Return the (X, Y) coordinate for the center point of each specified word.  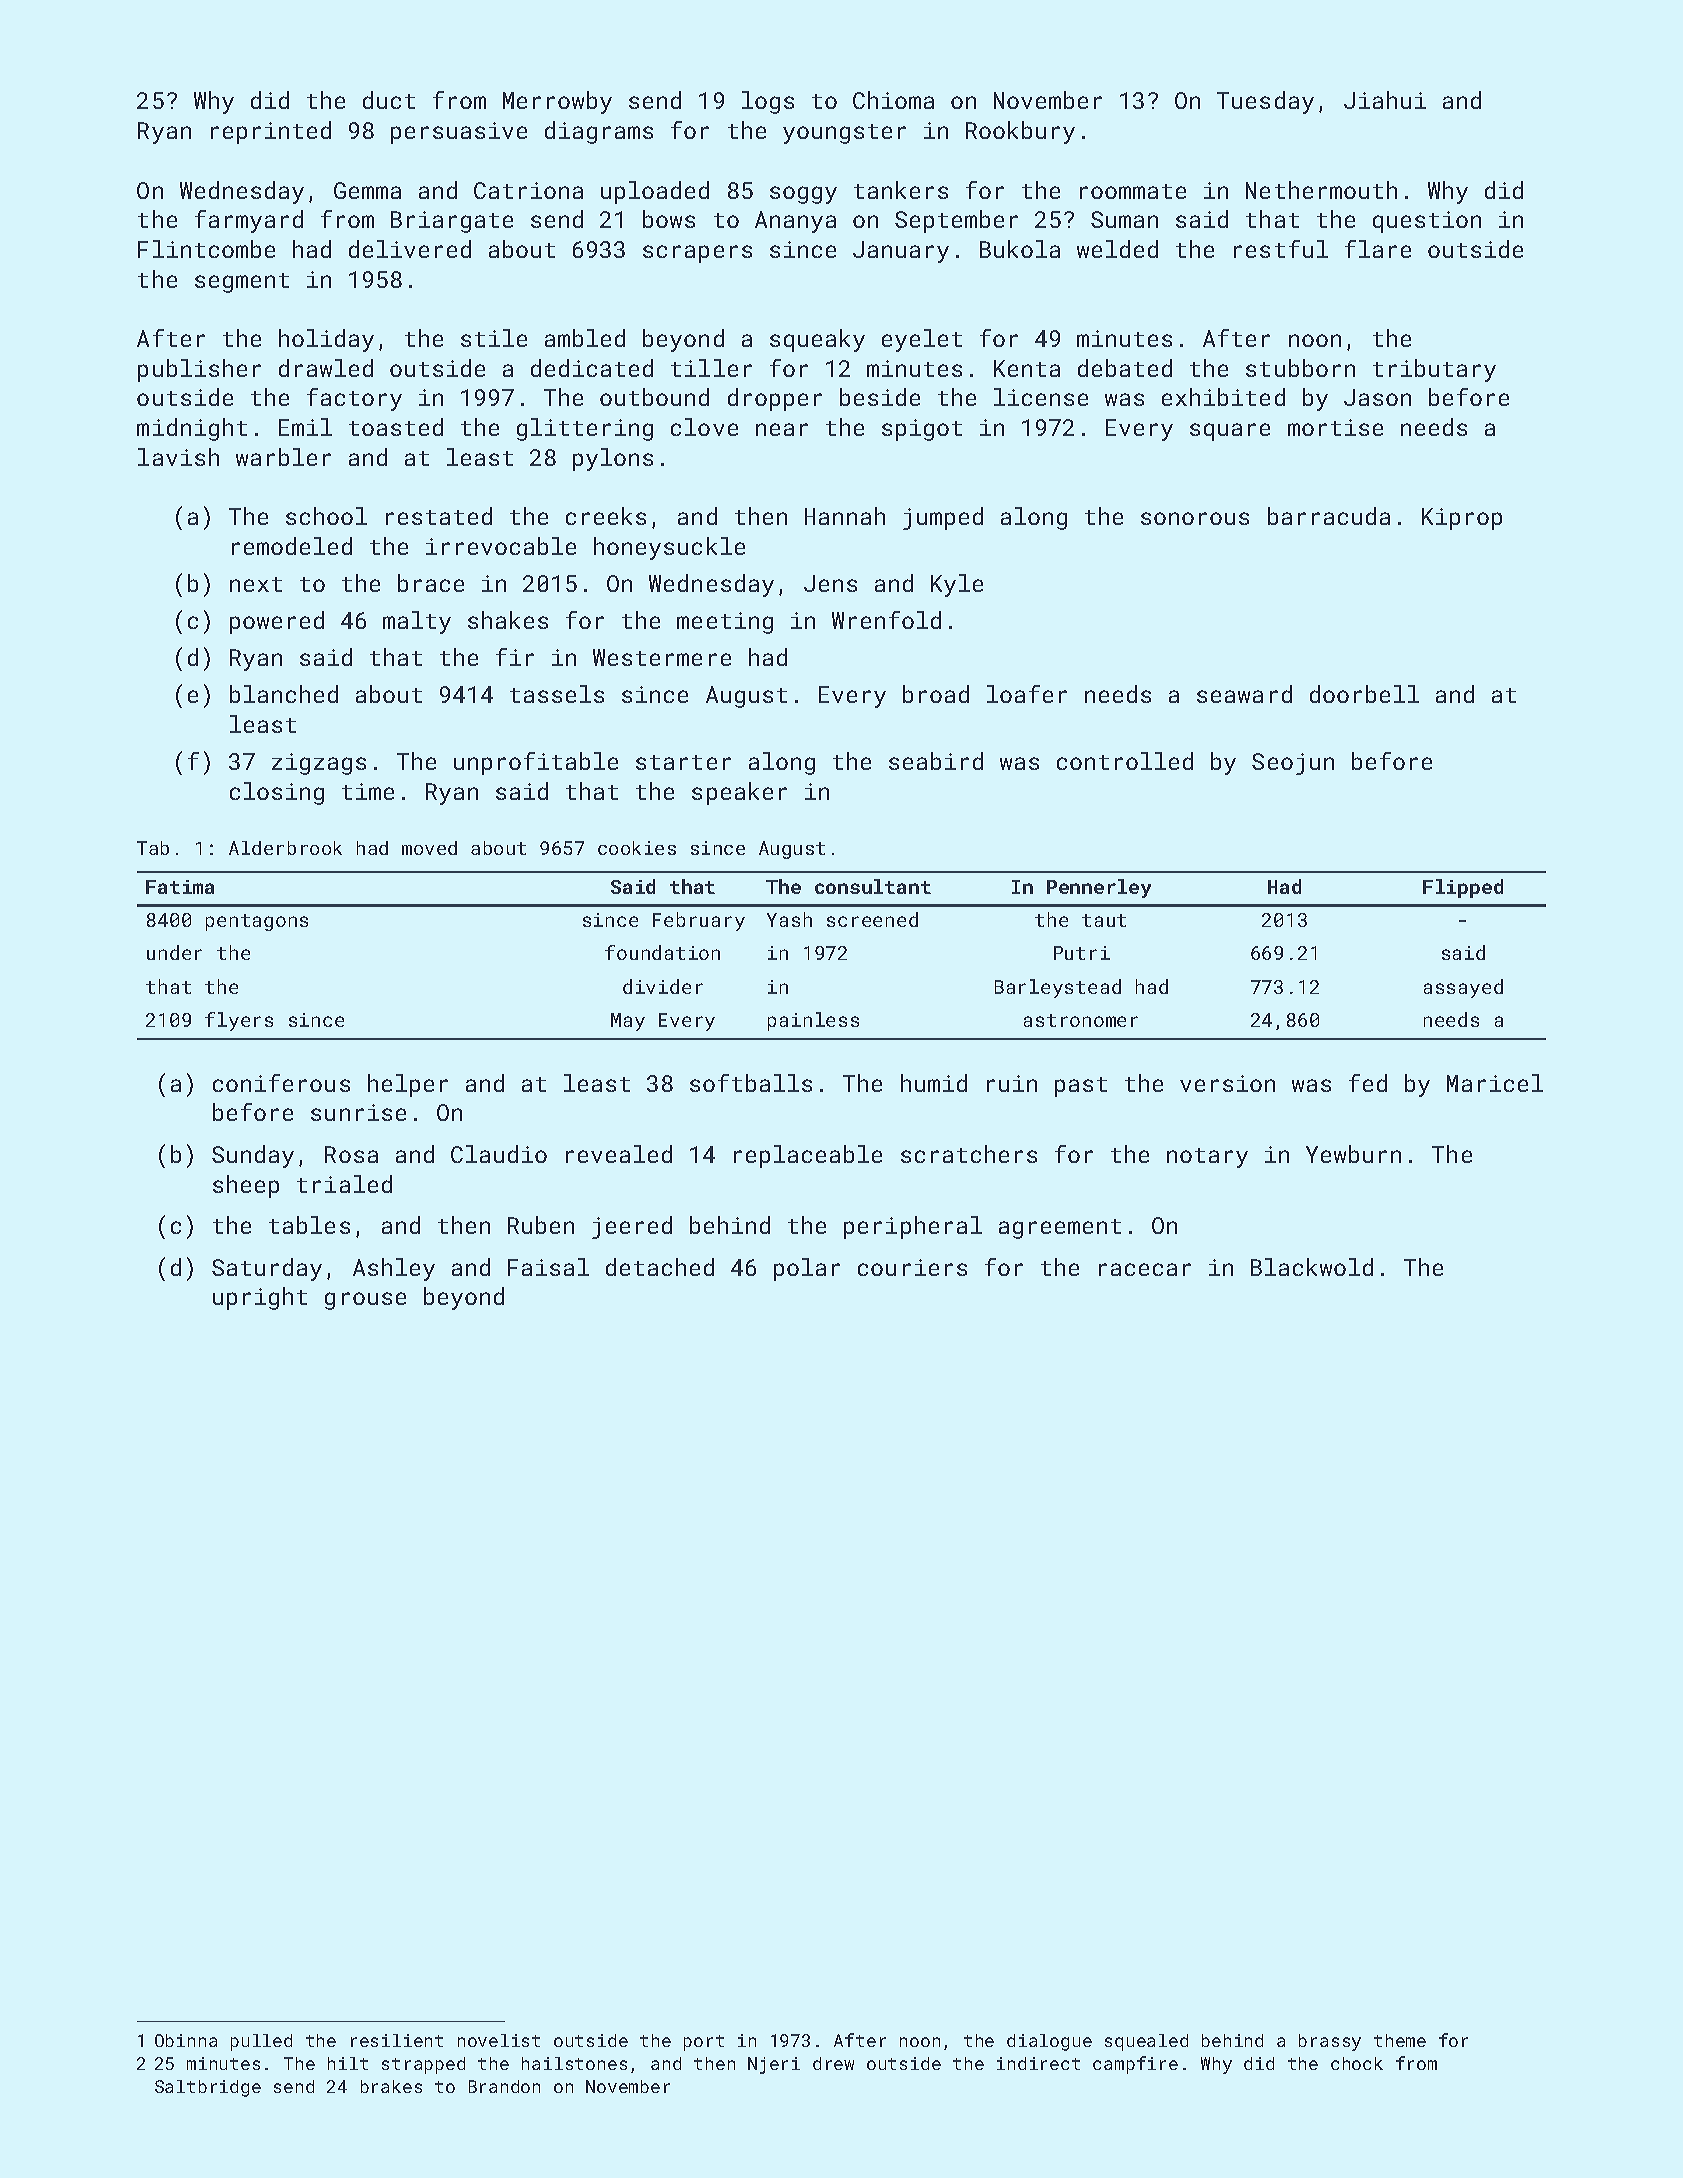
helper (408, 1085)
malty (417, 622)
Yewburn (1353, 1154)
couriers (912, 1267)
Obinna (186, 2040)
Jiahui (1385, 100)
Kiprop (1462, 519)
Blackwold (1312, 1267)
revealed (619, 1154)
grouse (365, 1301)
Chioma (893, 100)
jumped (943, 518)
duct (389, 100)
